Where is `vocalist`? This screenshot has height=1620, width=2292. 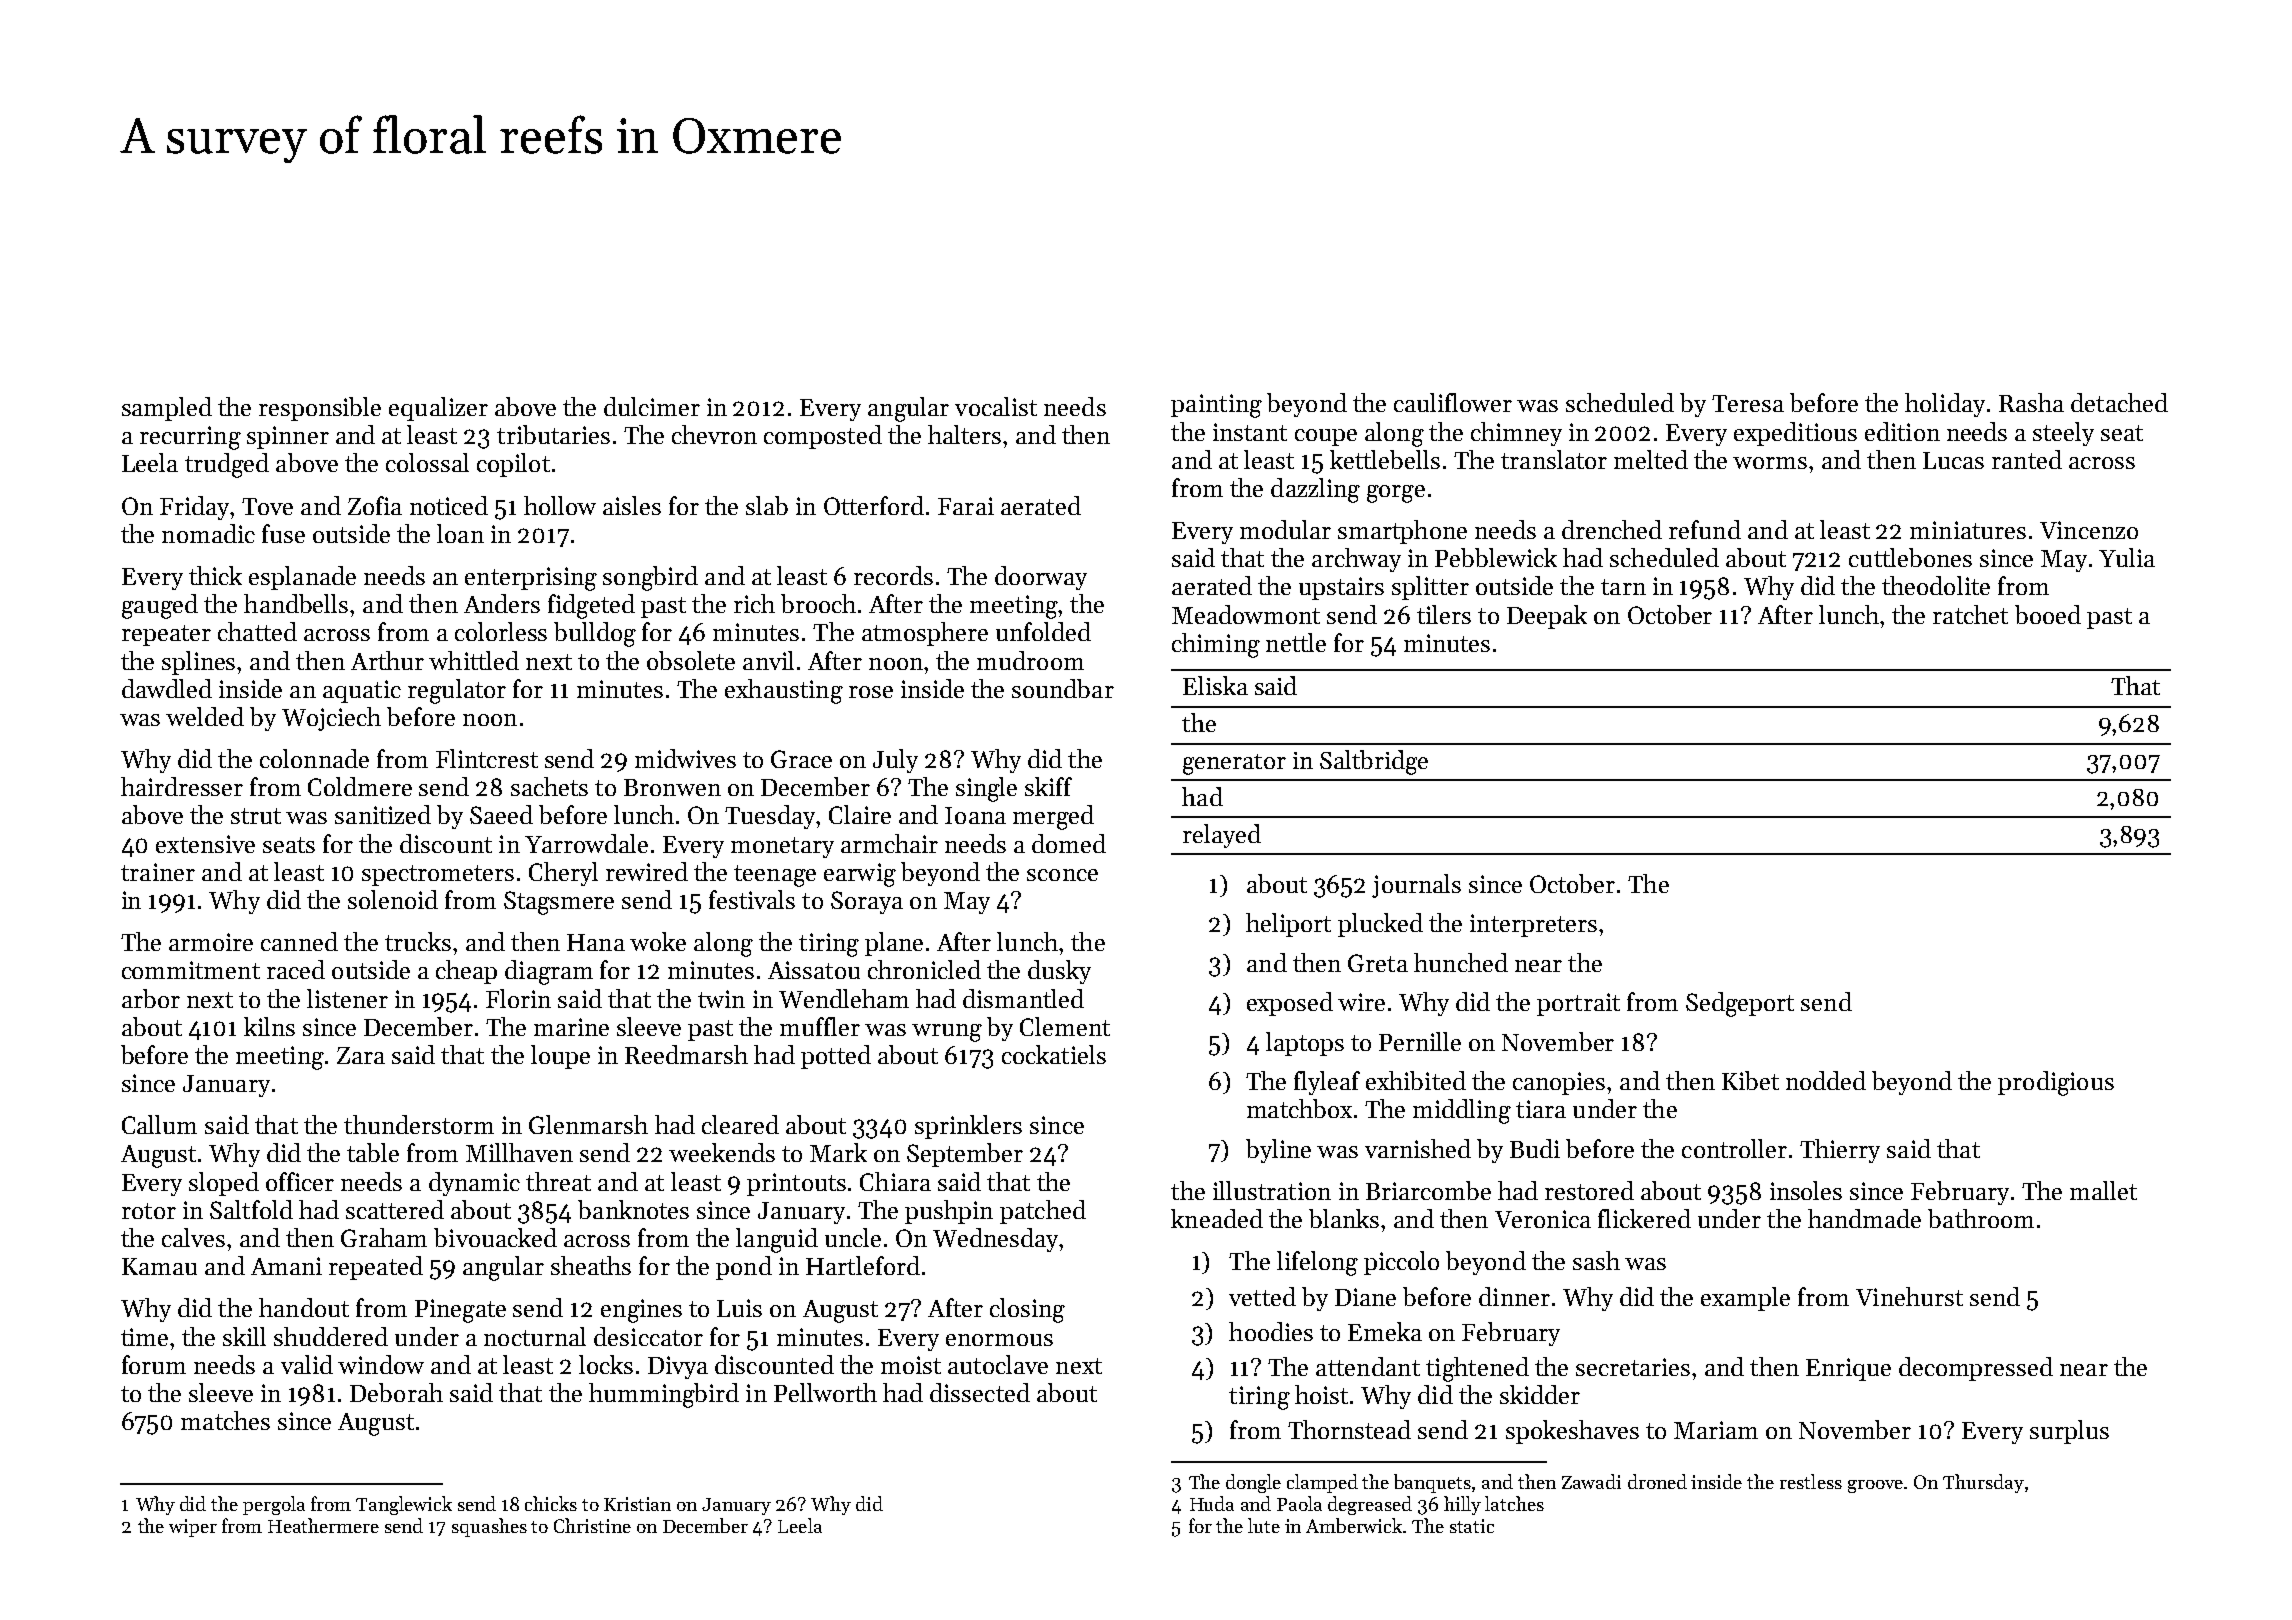
vocalist is located at coordinates (996, 406).
